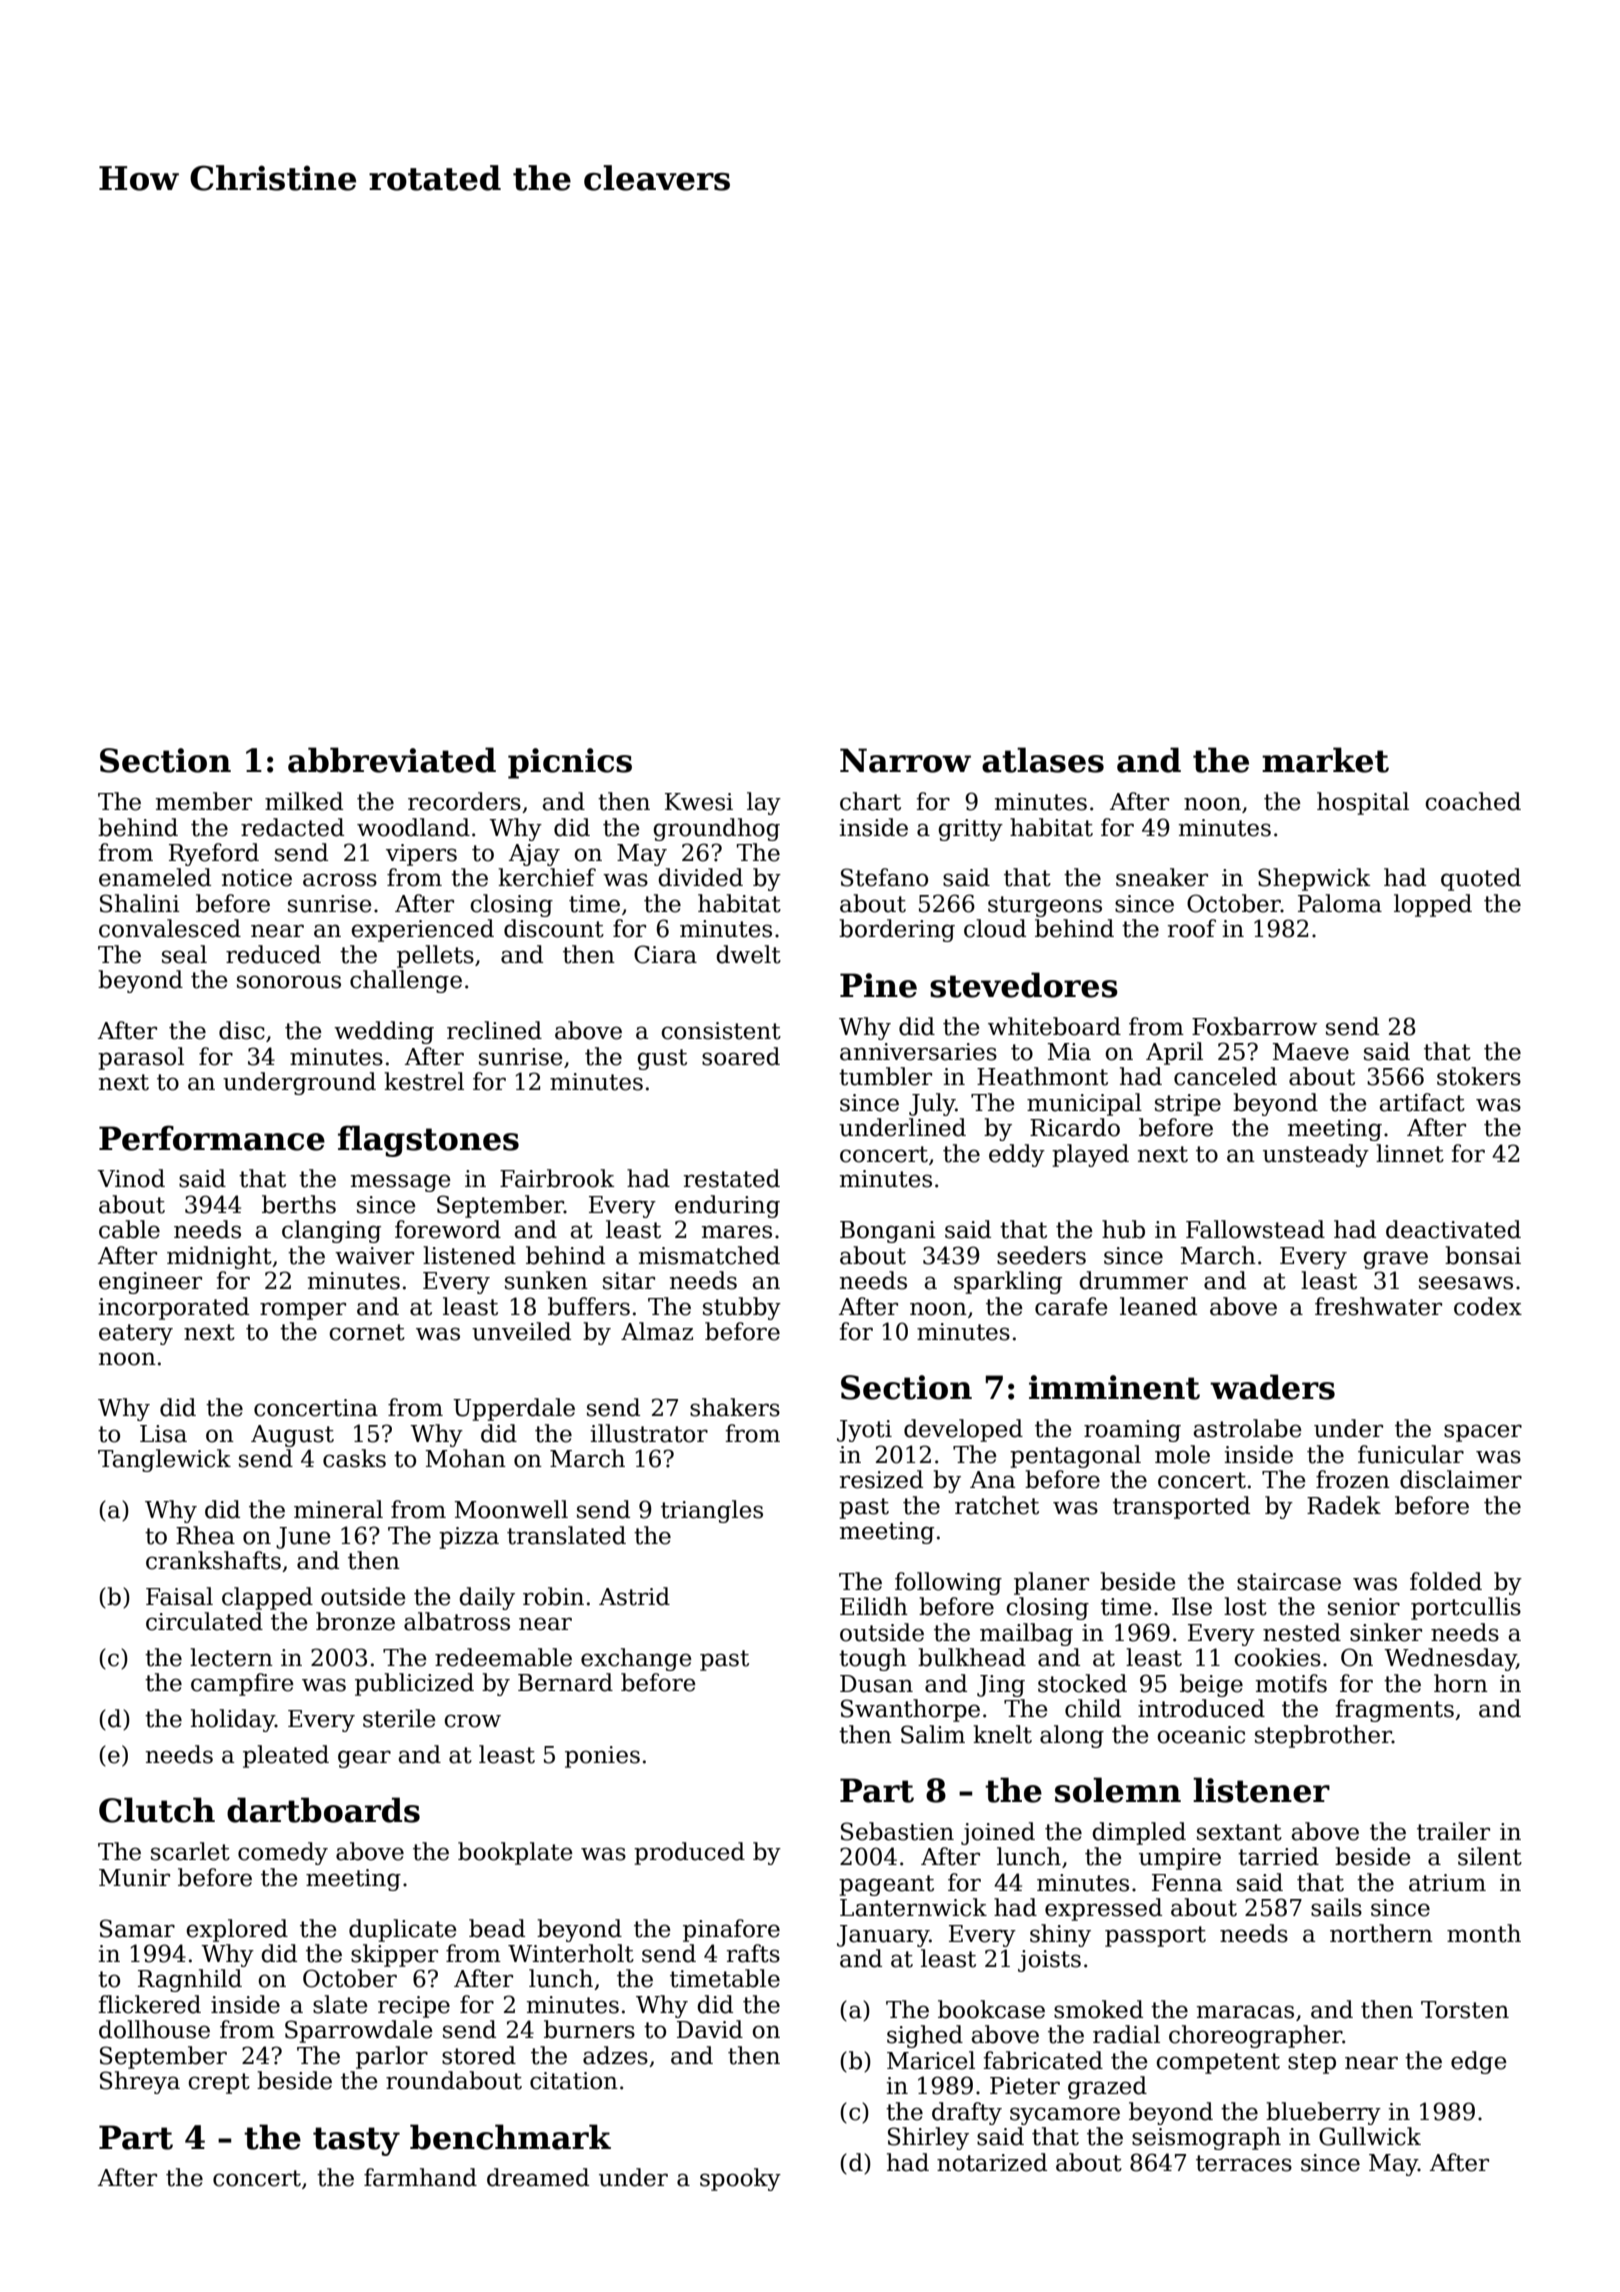  What do you see at coordinates (571, 1953) in the screenshot?
I see `Winterholt` at bounding box center [571, 1953].
